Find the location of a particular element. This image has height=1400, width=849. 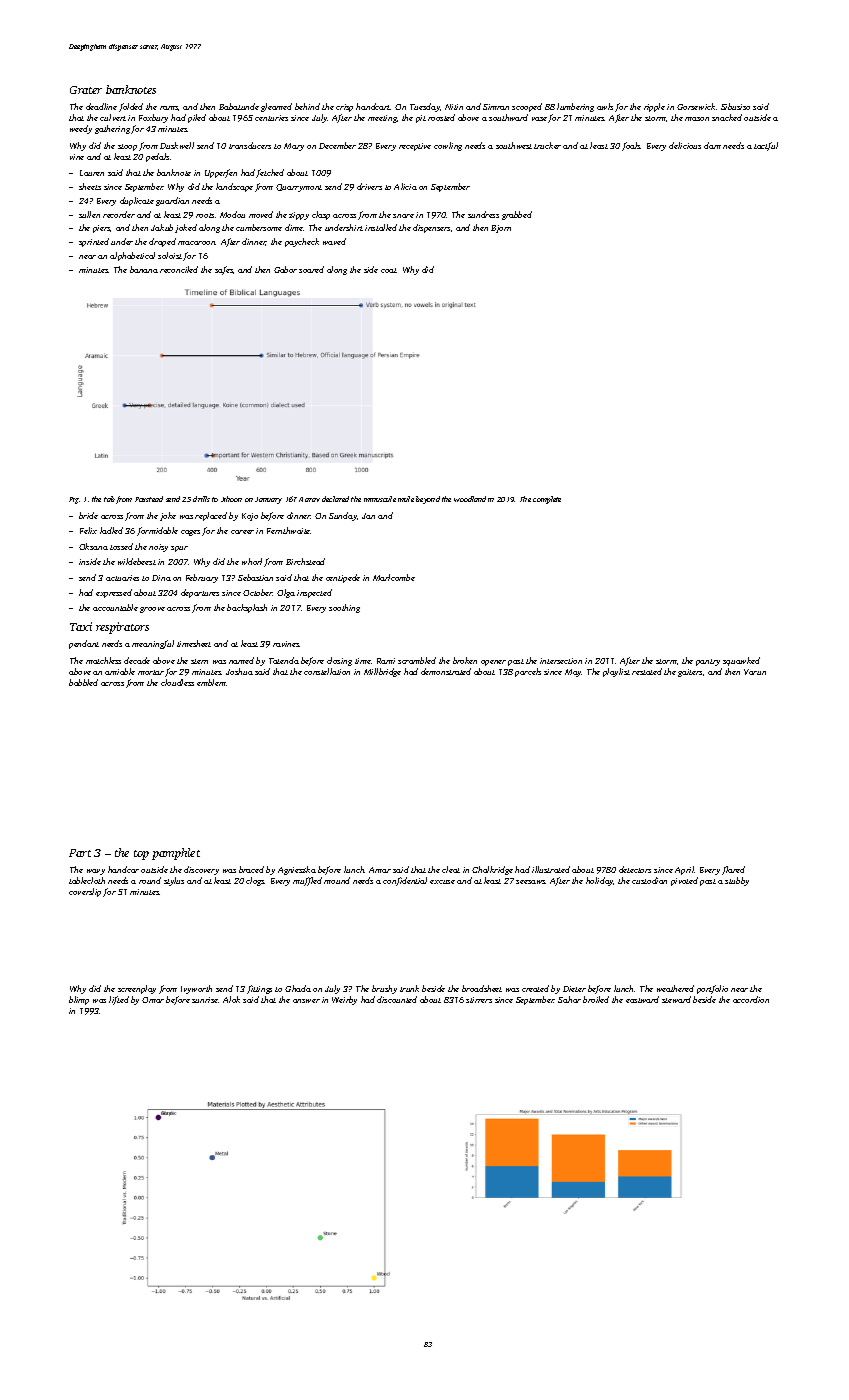

safes is located at coordinates (224, 270).
